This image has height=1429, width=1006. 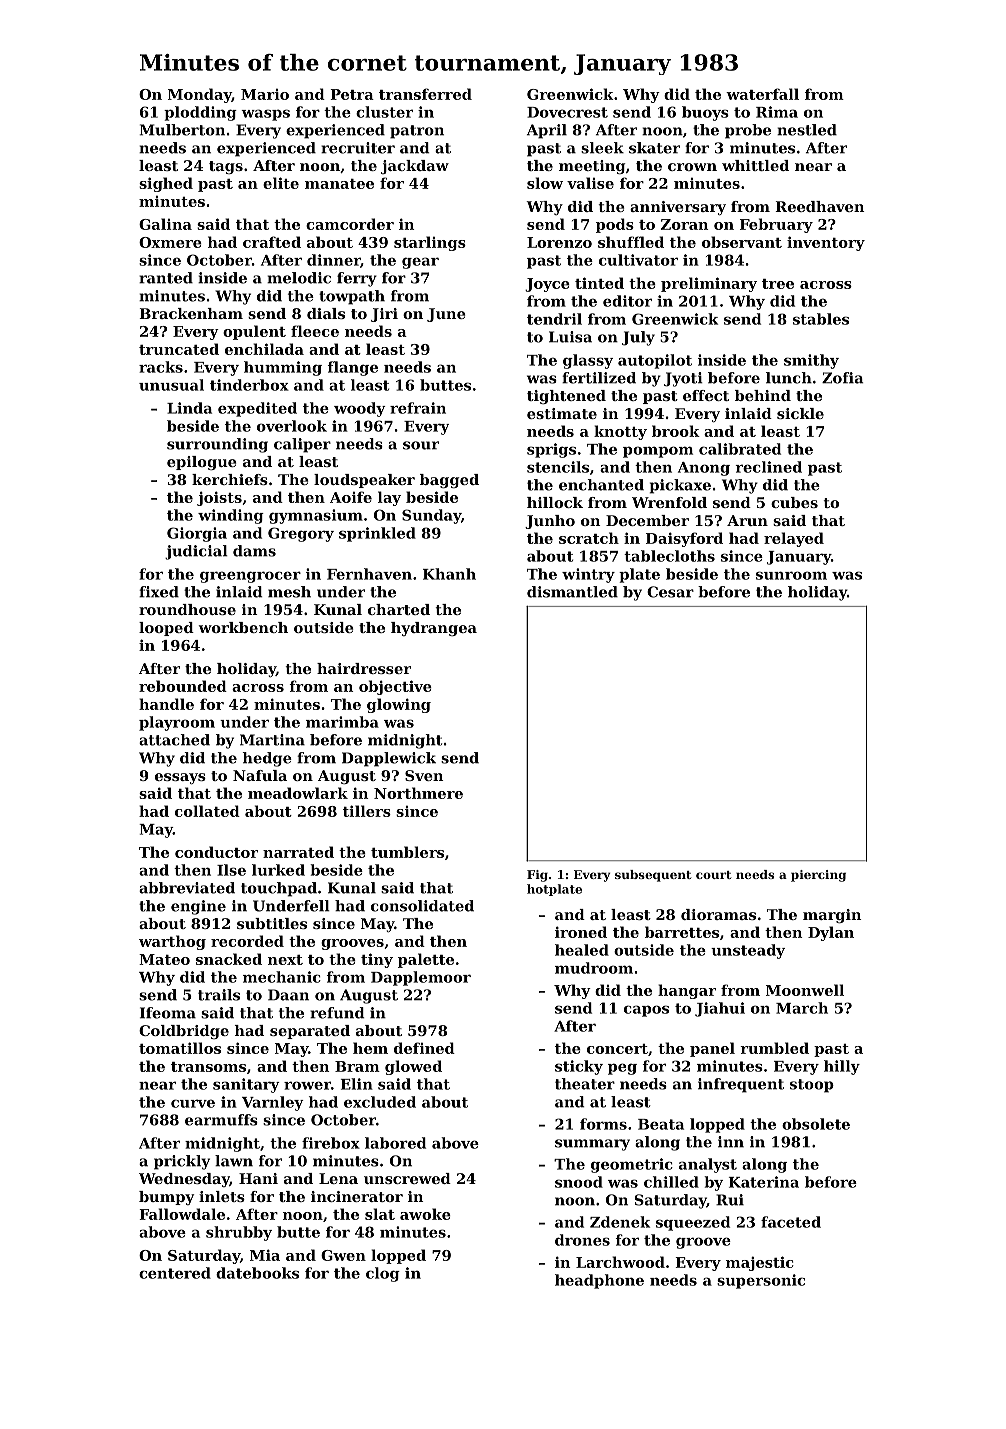 I want to click on kerchiefs, so click(x=230, y=479).
